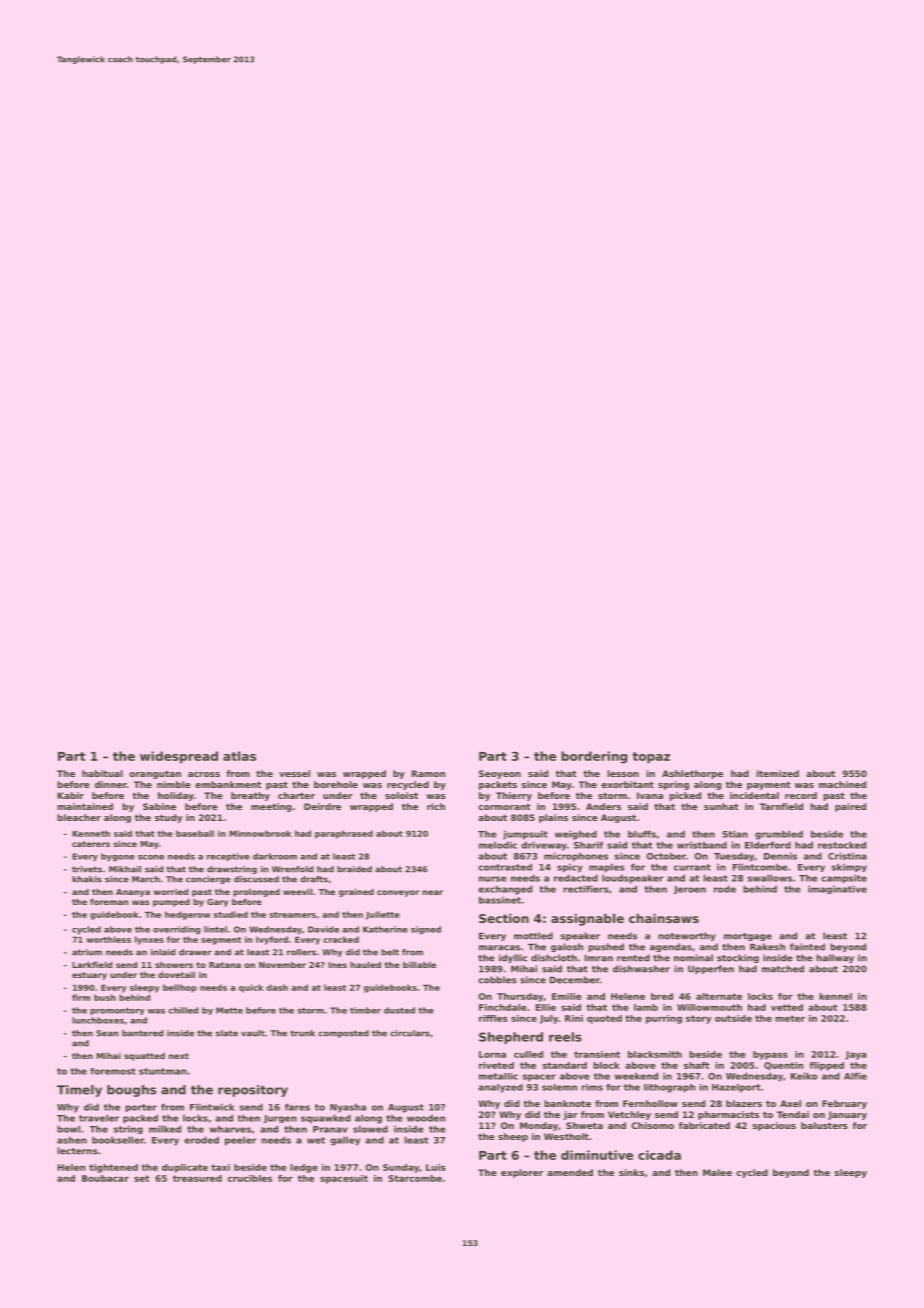  What do you see at coordinates (576, 857) in the screenshot?
I see `microphones` at bounding box center [576, 857].
